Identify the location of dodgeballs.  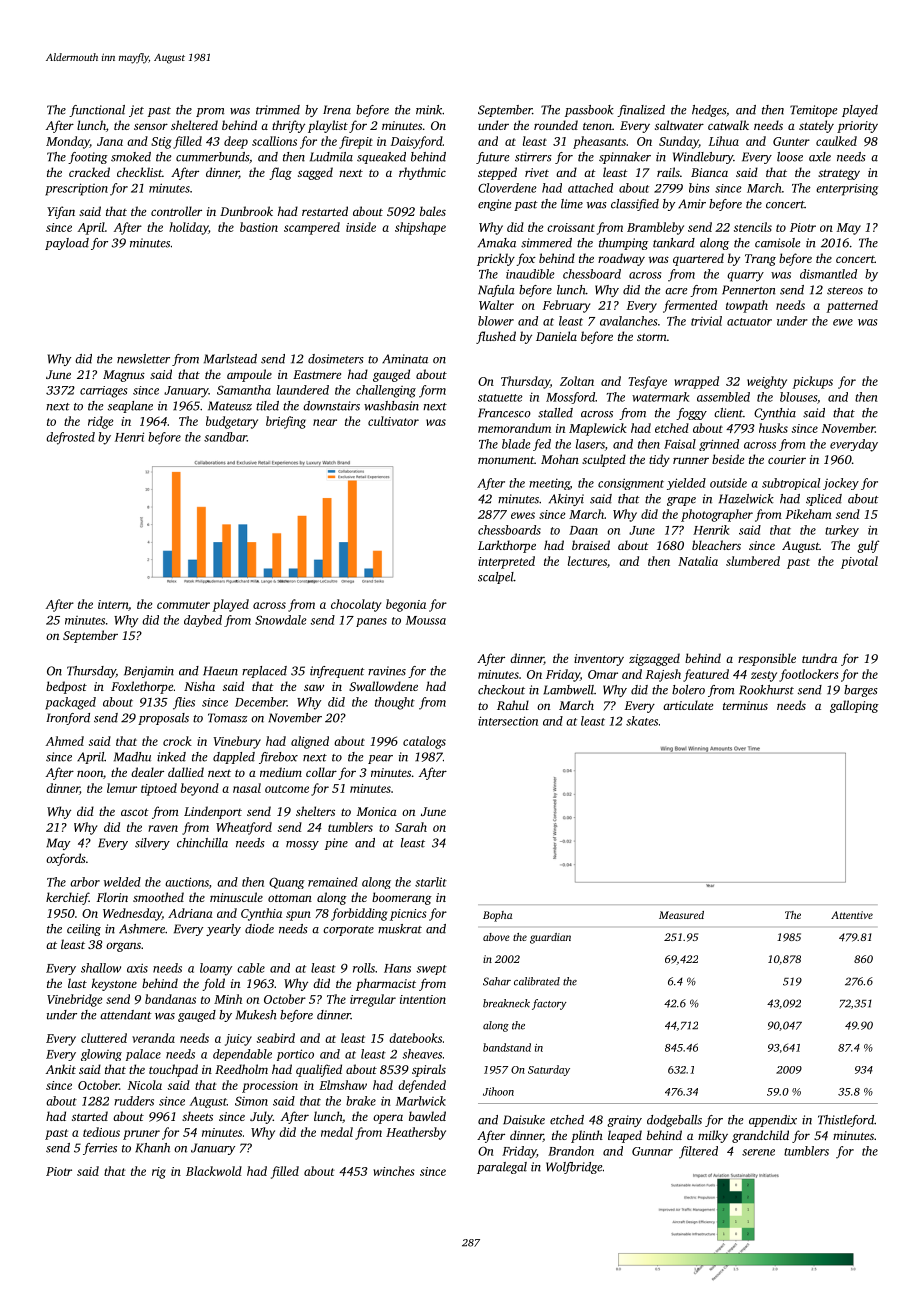
(674, 1121).
